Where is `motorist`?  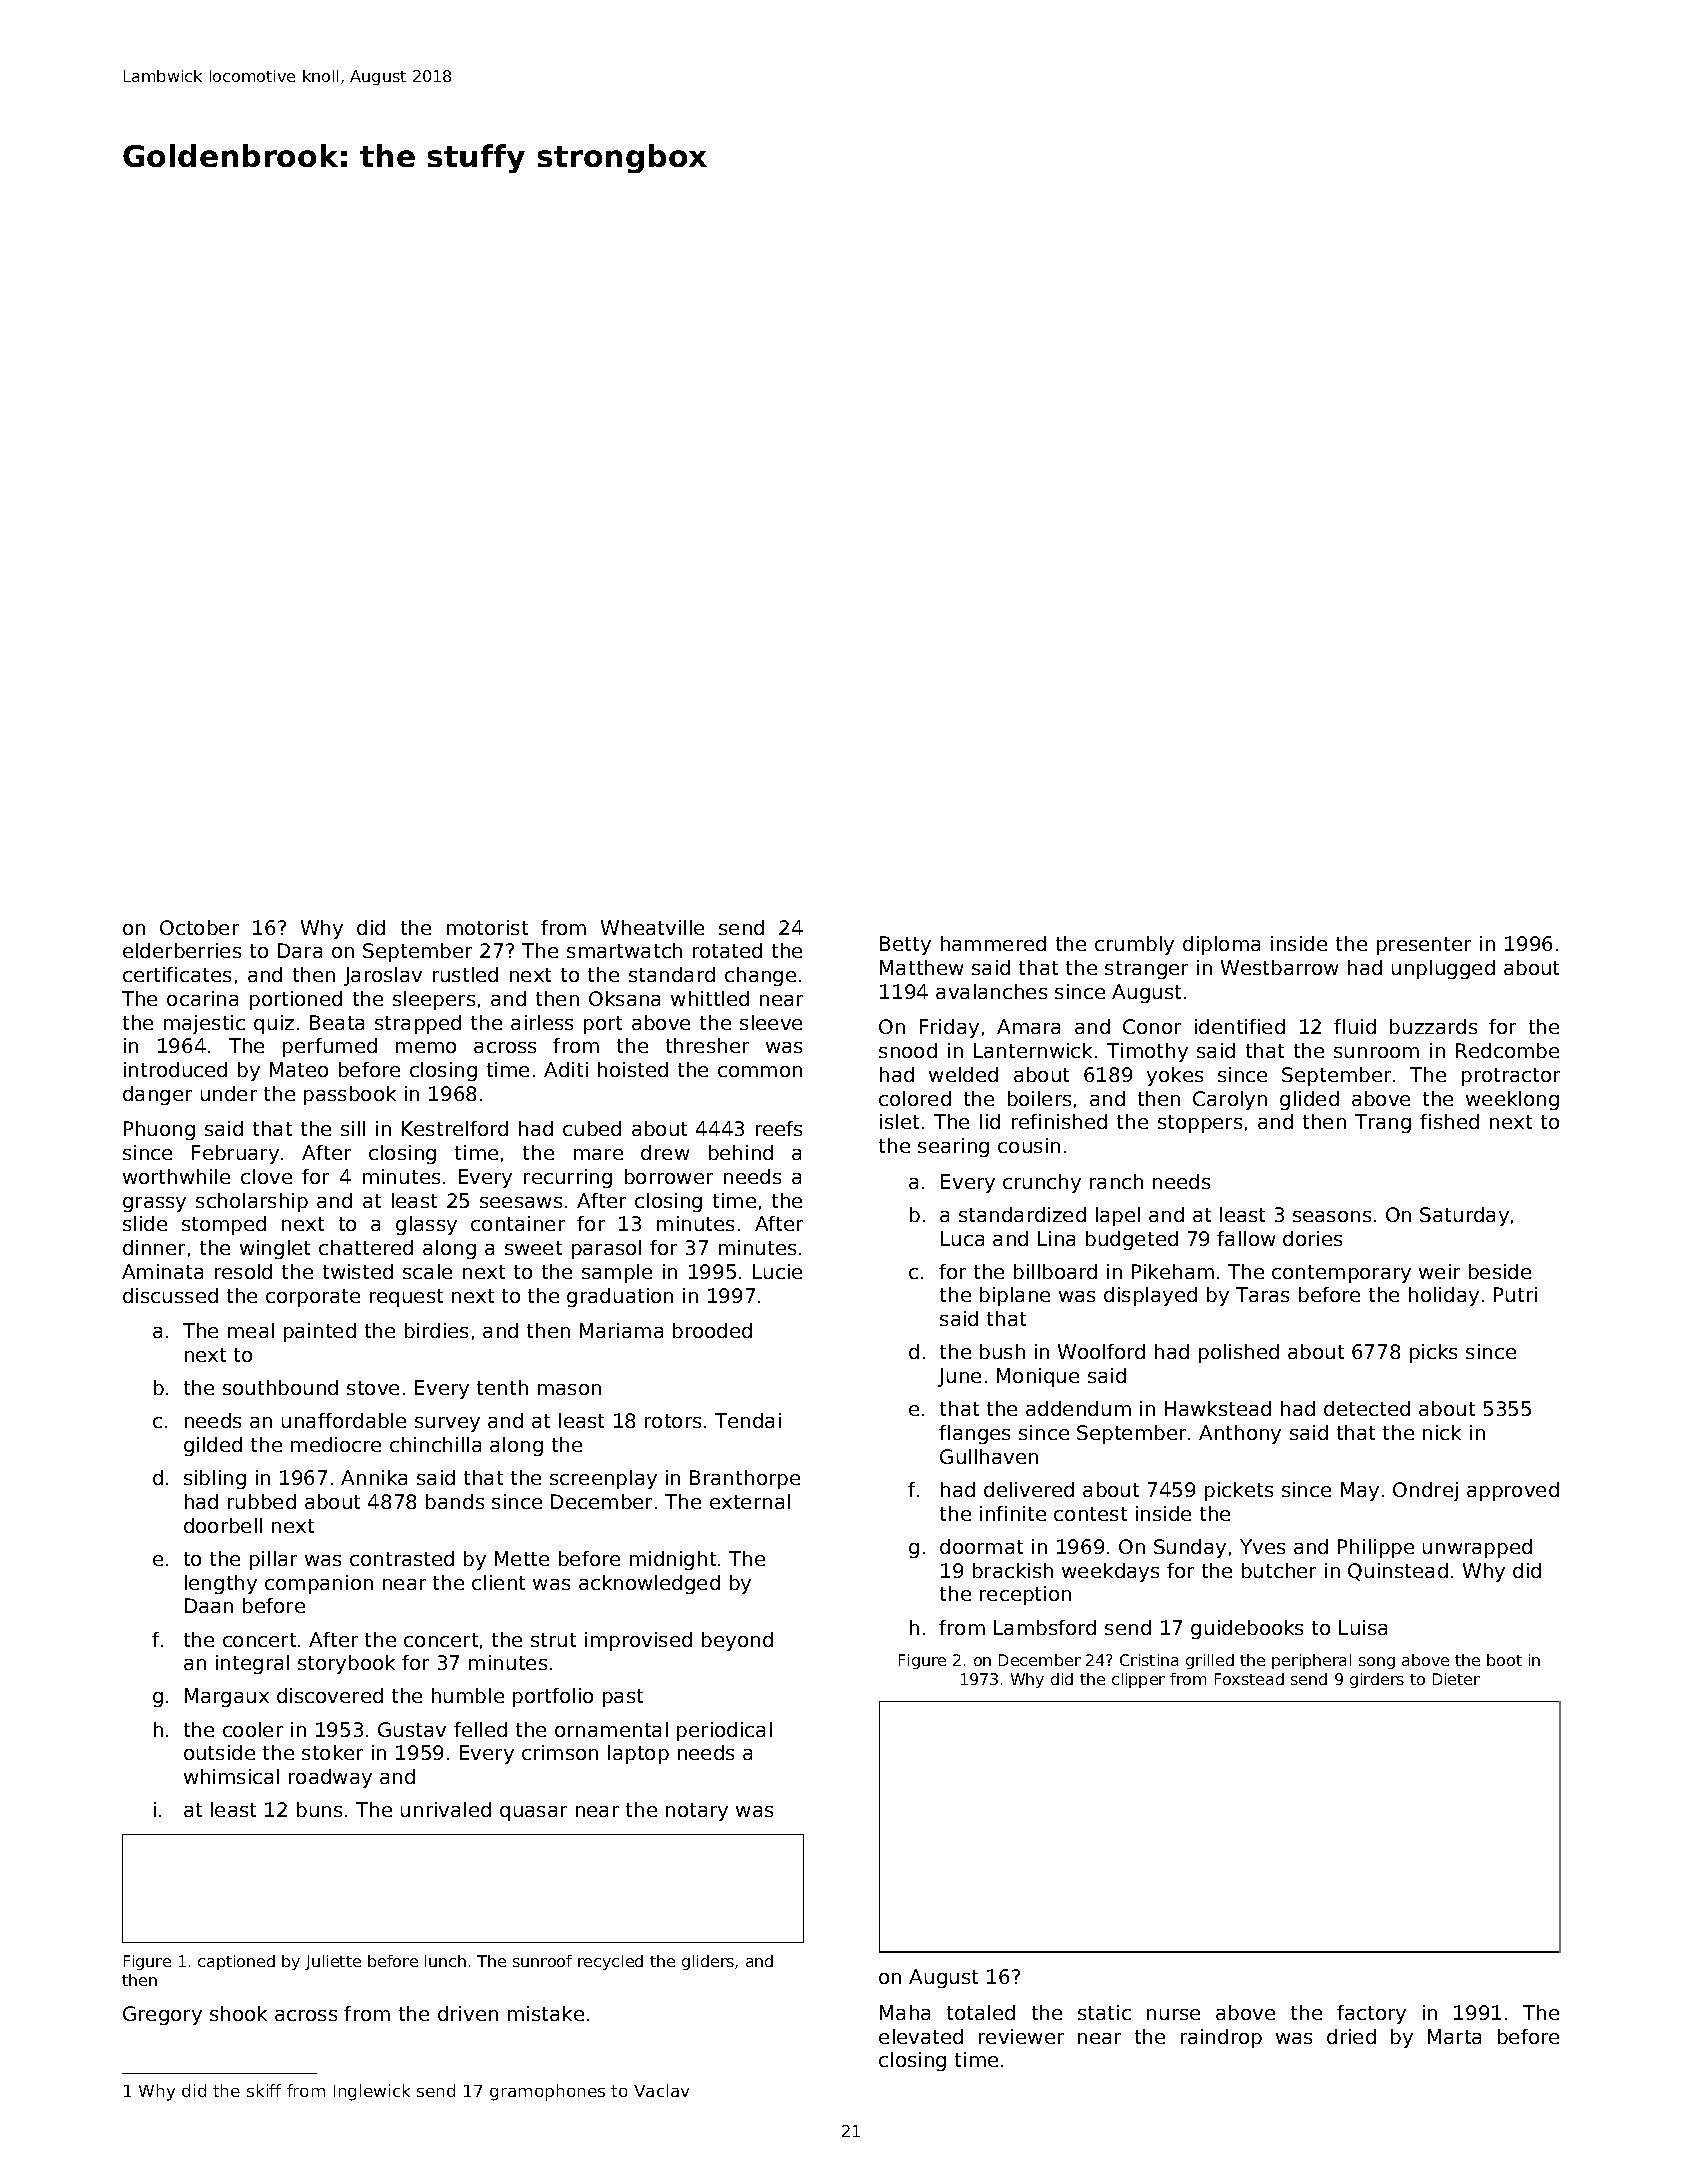
motorist is located at coordinates (487, 927).
